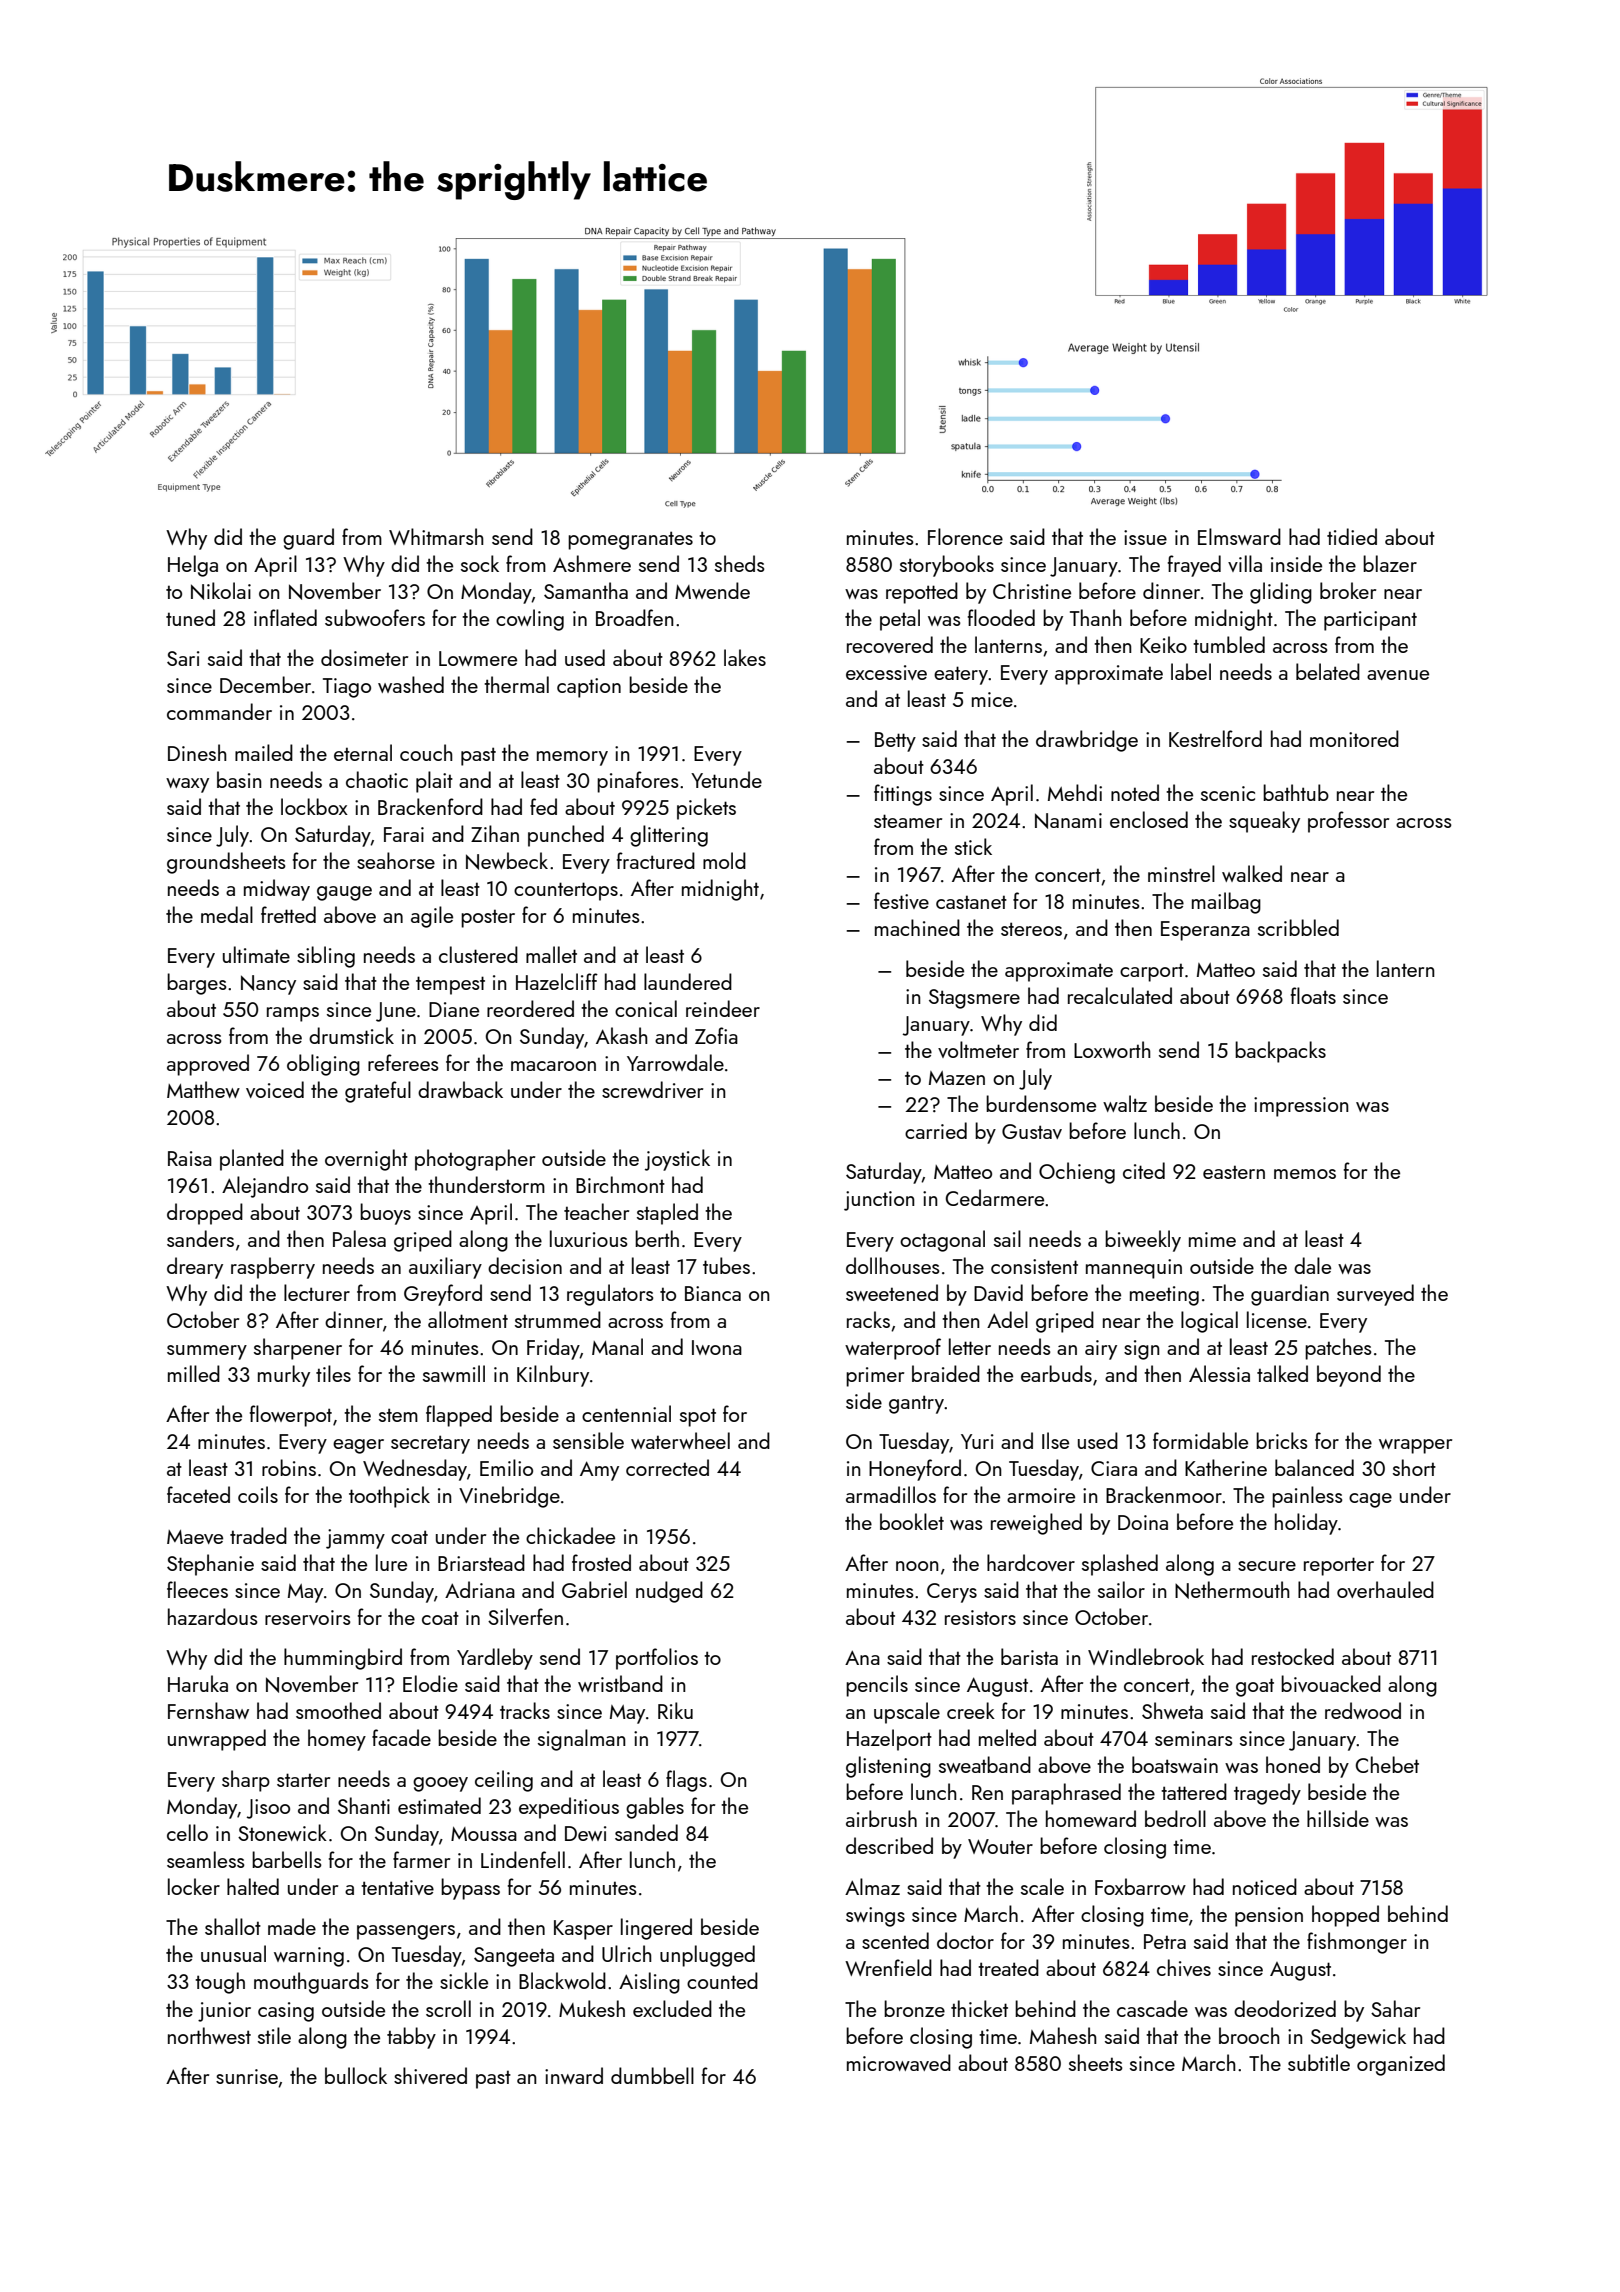 The image size is (1620, 2292). Describe the element at coordinates (308, 1617) in the screenshot. I see `reservoirs` at that location.
